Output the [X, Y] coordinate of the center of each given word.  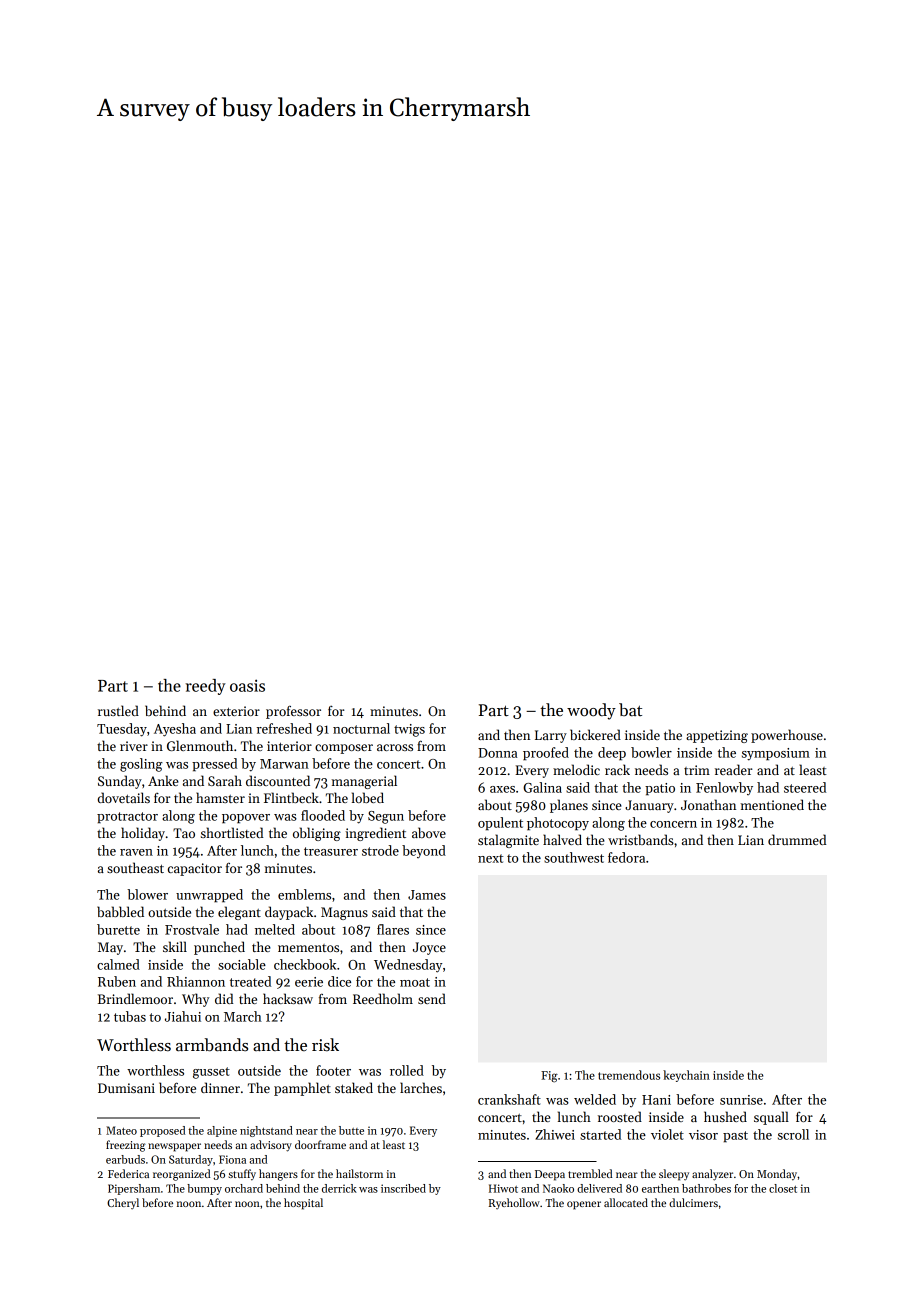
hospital [303, 1204]
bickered [595, 734]
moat [415, 982]
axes [502, 789]
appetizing [717, 736]
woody [591, 711]
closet [783, 1188]
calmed [118, 964]
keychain [686, 1076]
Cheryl [123, 1203]
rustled [118, 710]
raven [136, 852]
